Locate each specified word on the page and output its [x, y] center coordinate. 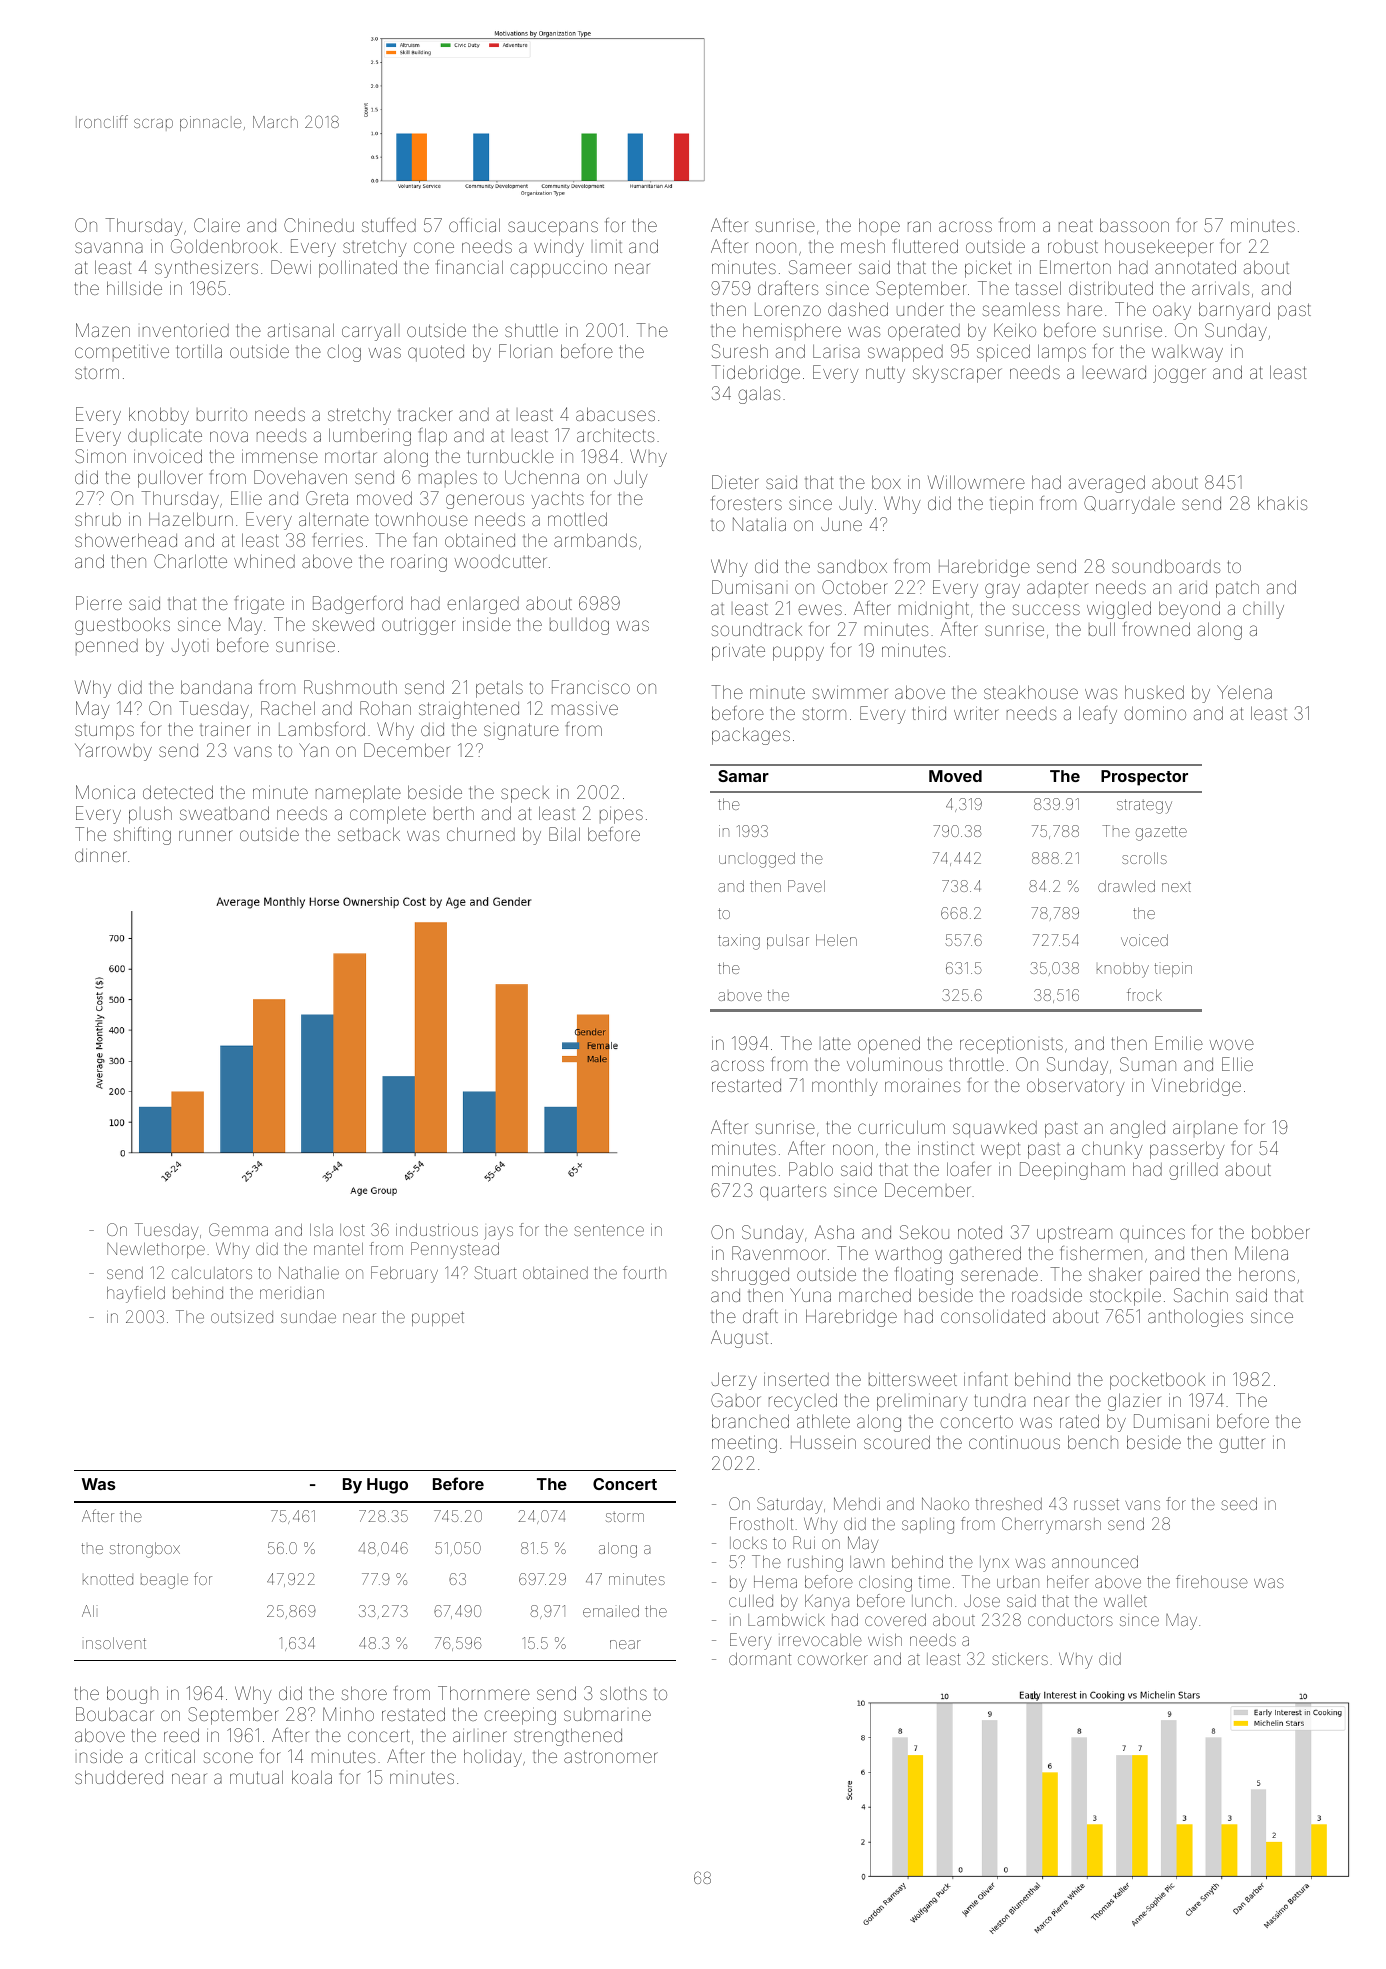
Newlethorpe [156, 1250]
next [1176, 886]
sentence [609, 1230]
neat [1076, 225]
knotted [108, 1579]
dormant [760, 1659]
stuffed [389, 225]
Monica [105, 792]
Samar [743, 776]
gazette [1161, 833]
